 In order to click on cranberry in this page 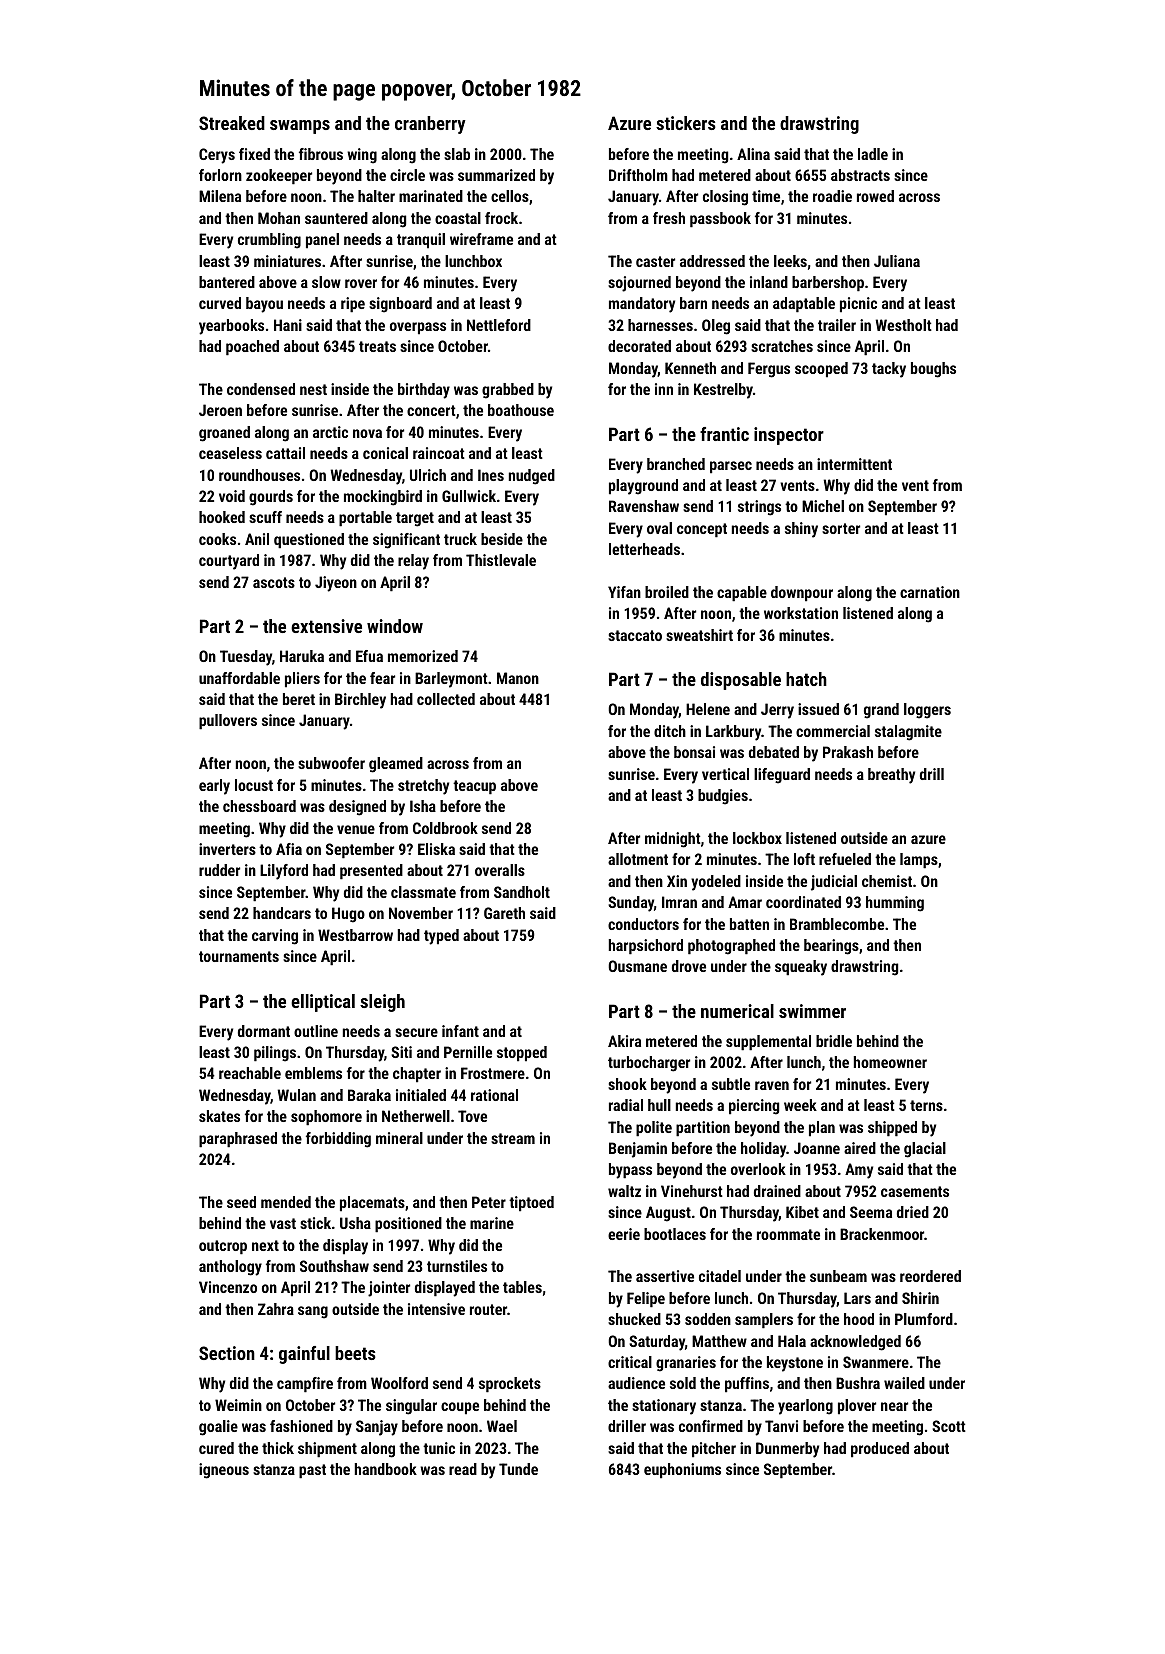, I will do `click(430, 125)`.
